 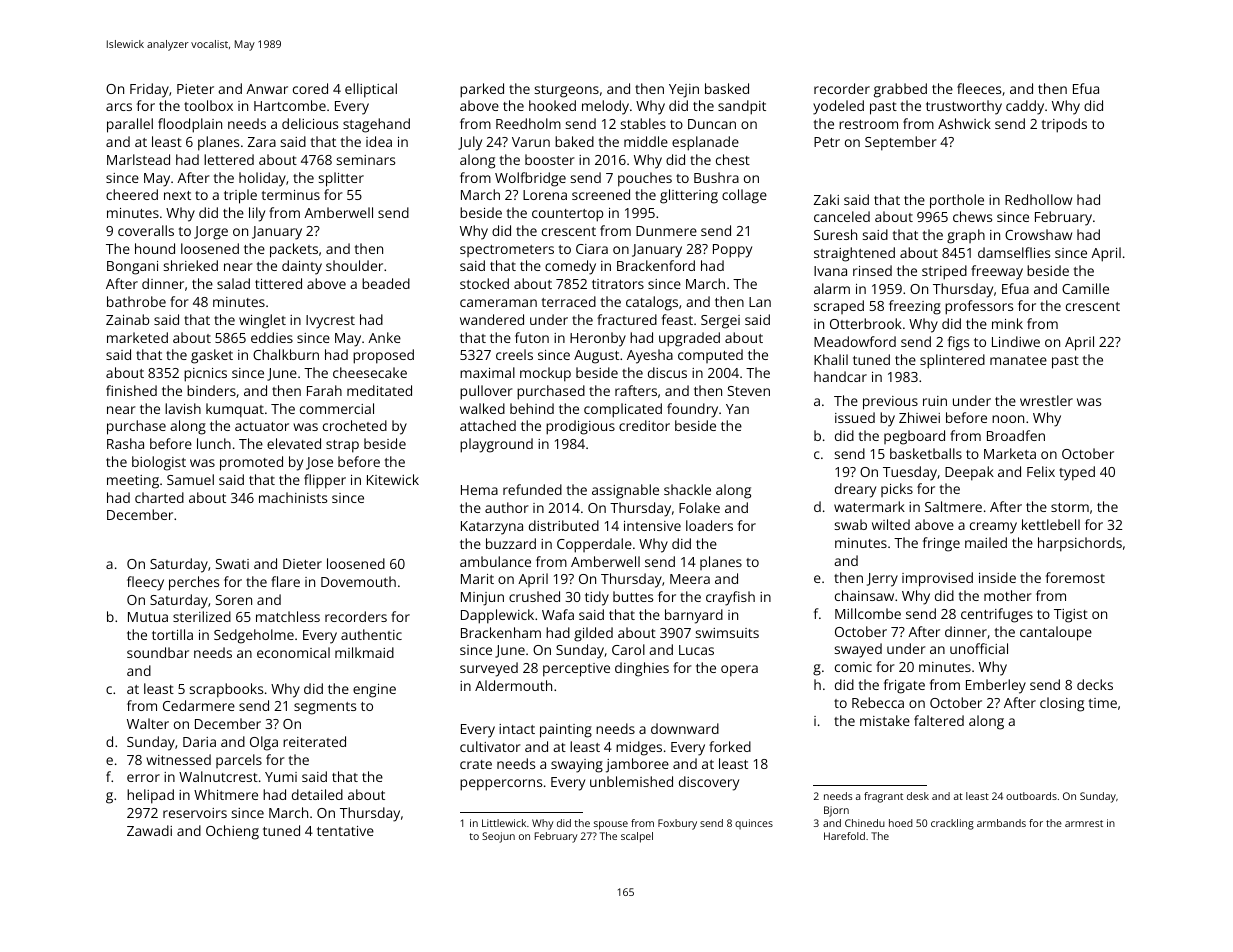 What do you see at coordinates (592, 249) in the document?
I see `Ciara` at bounding box center [592, 249].
